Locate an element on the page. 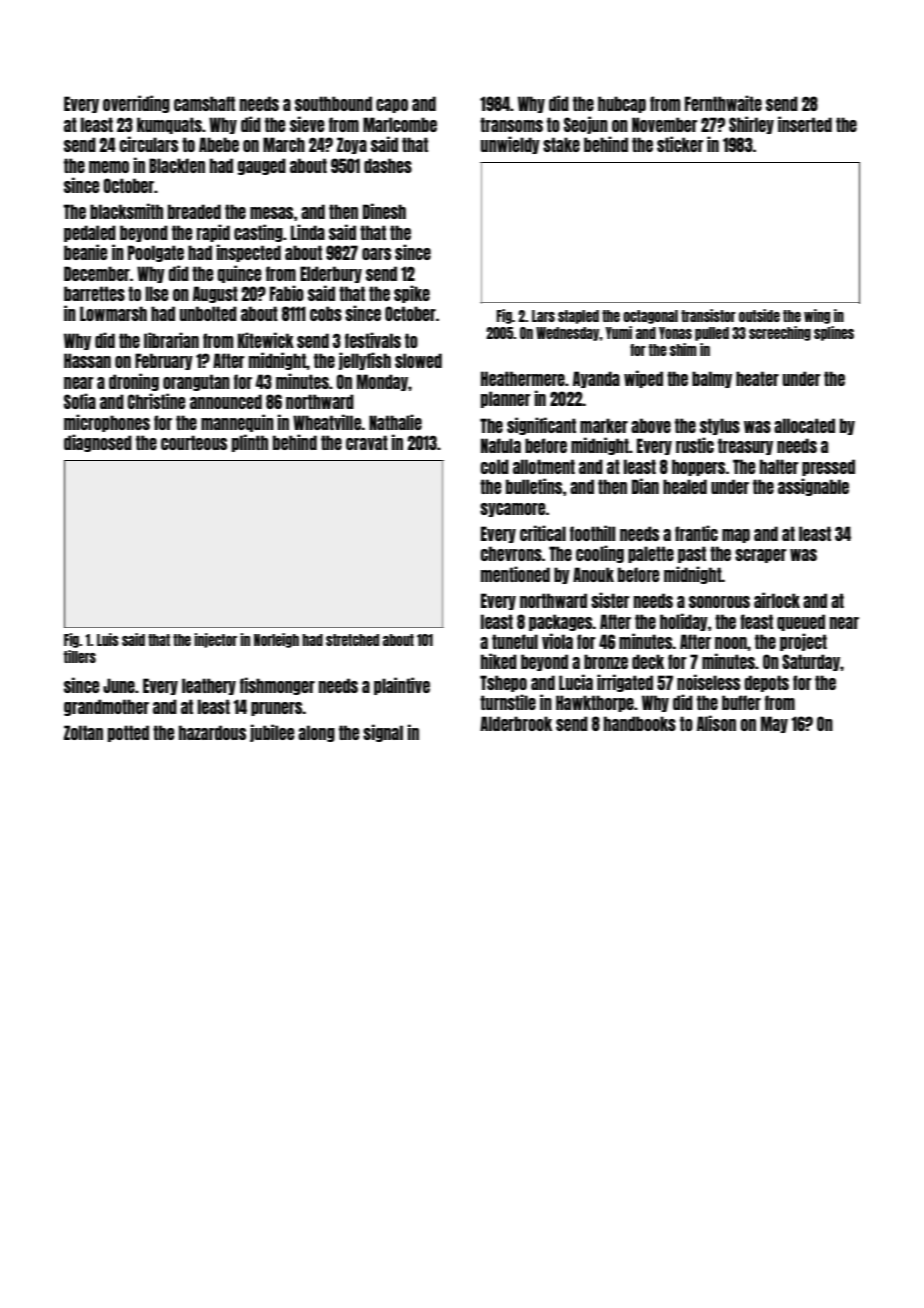 This document has width=924, height=1308. transistor is located at coordinates (708, 315).
